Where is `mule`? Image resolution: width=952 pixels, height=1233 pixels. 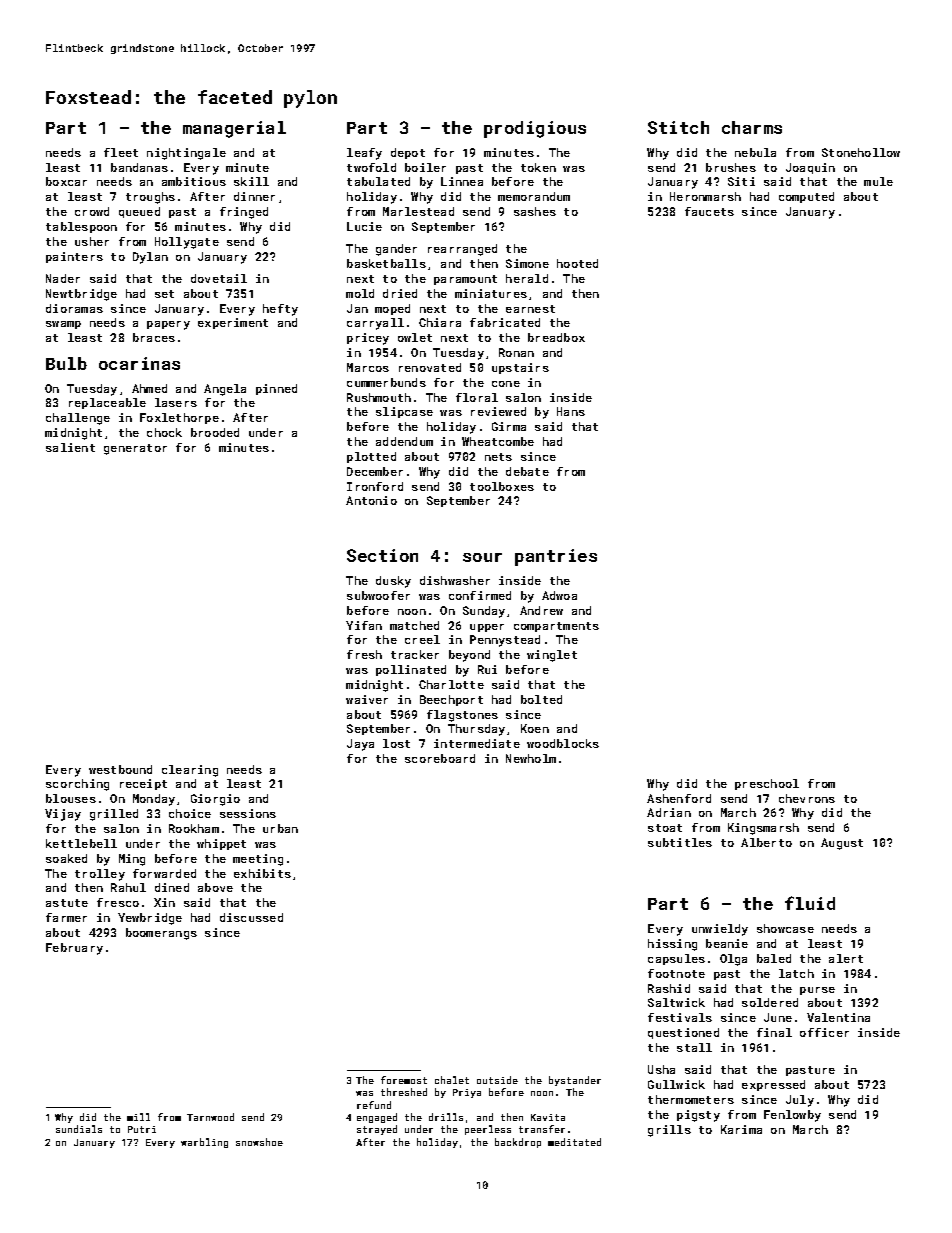 mule is located at coordinates (878, 181).
